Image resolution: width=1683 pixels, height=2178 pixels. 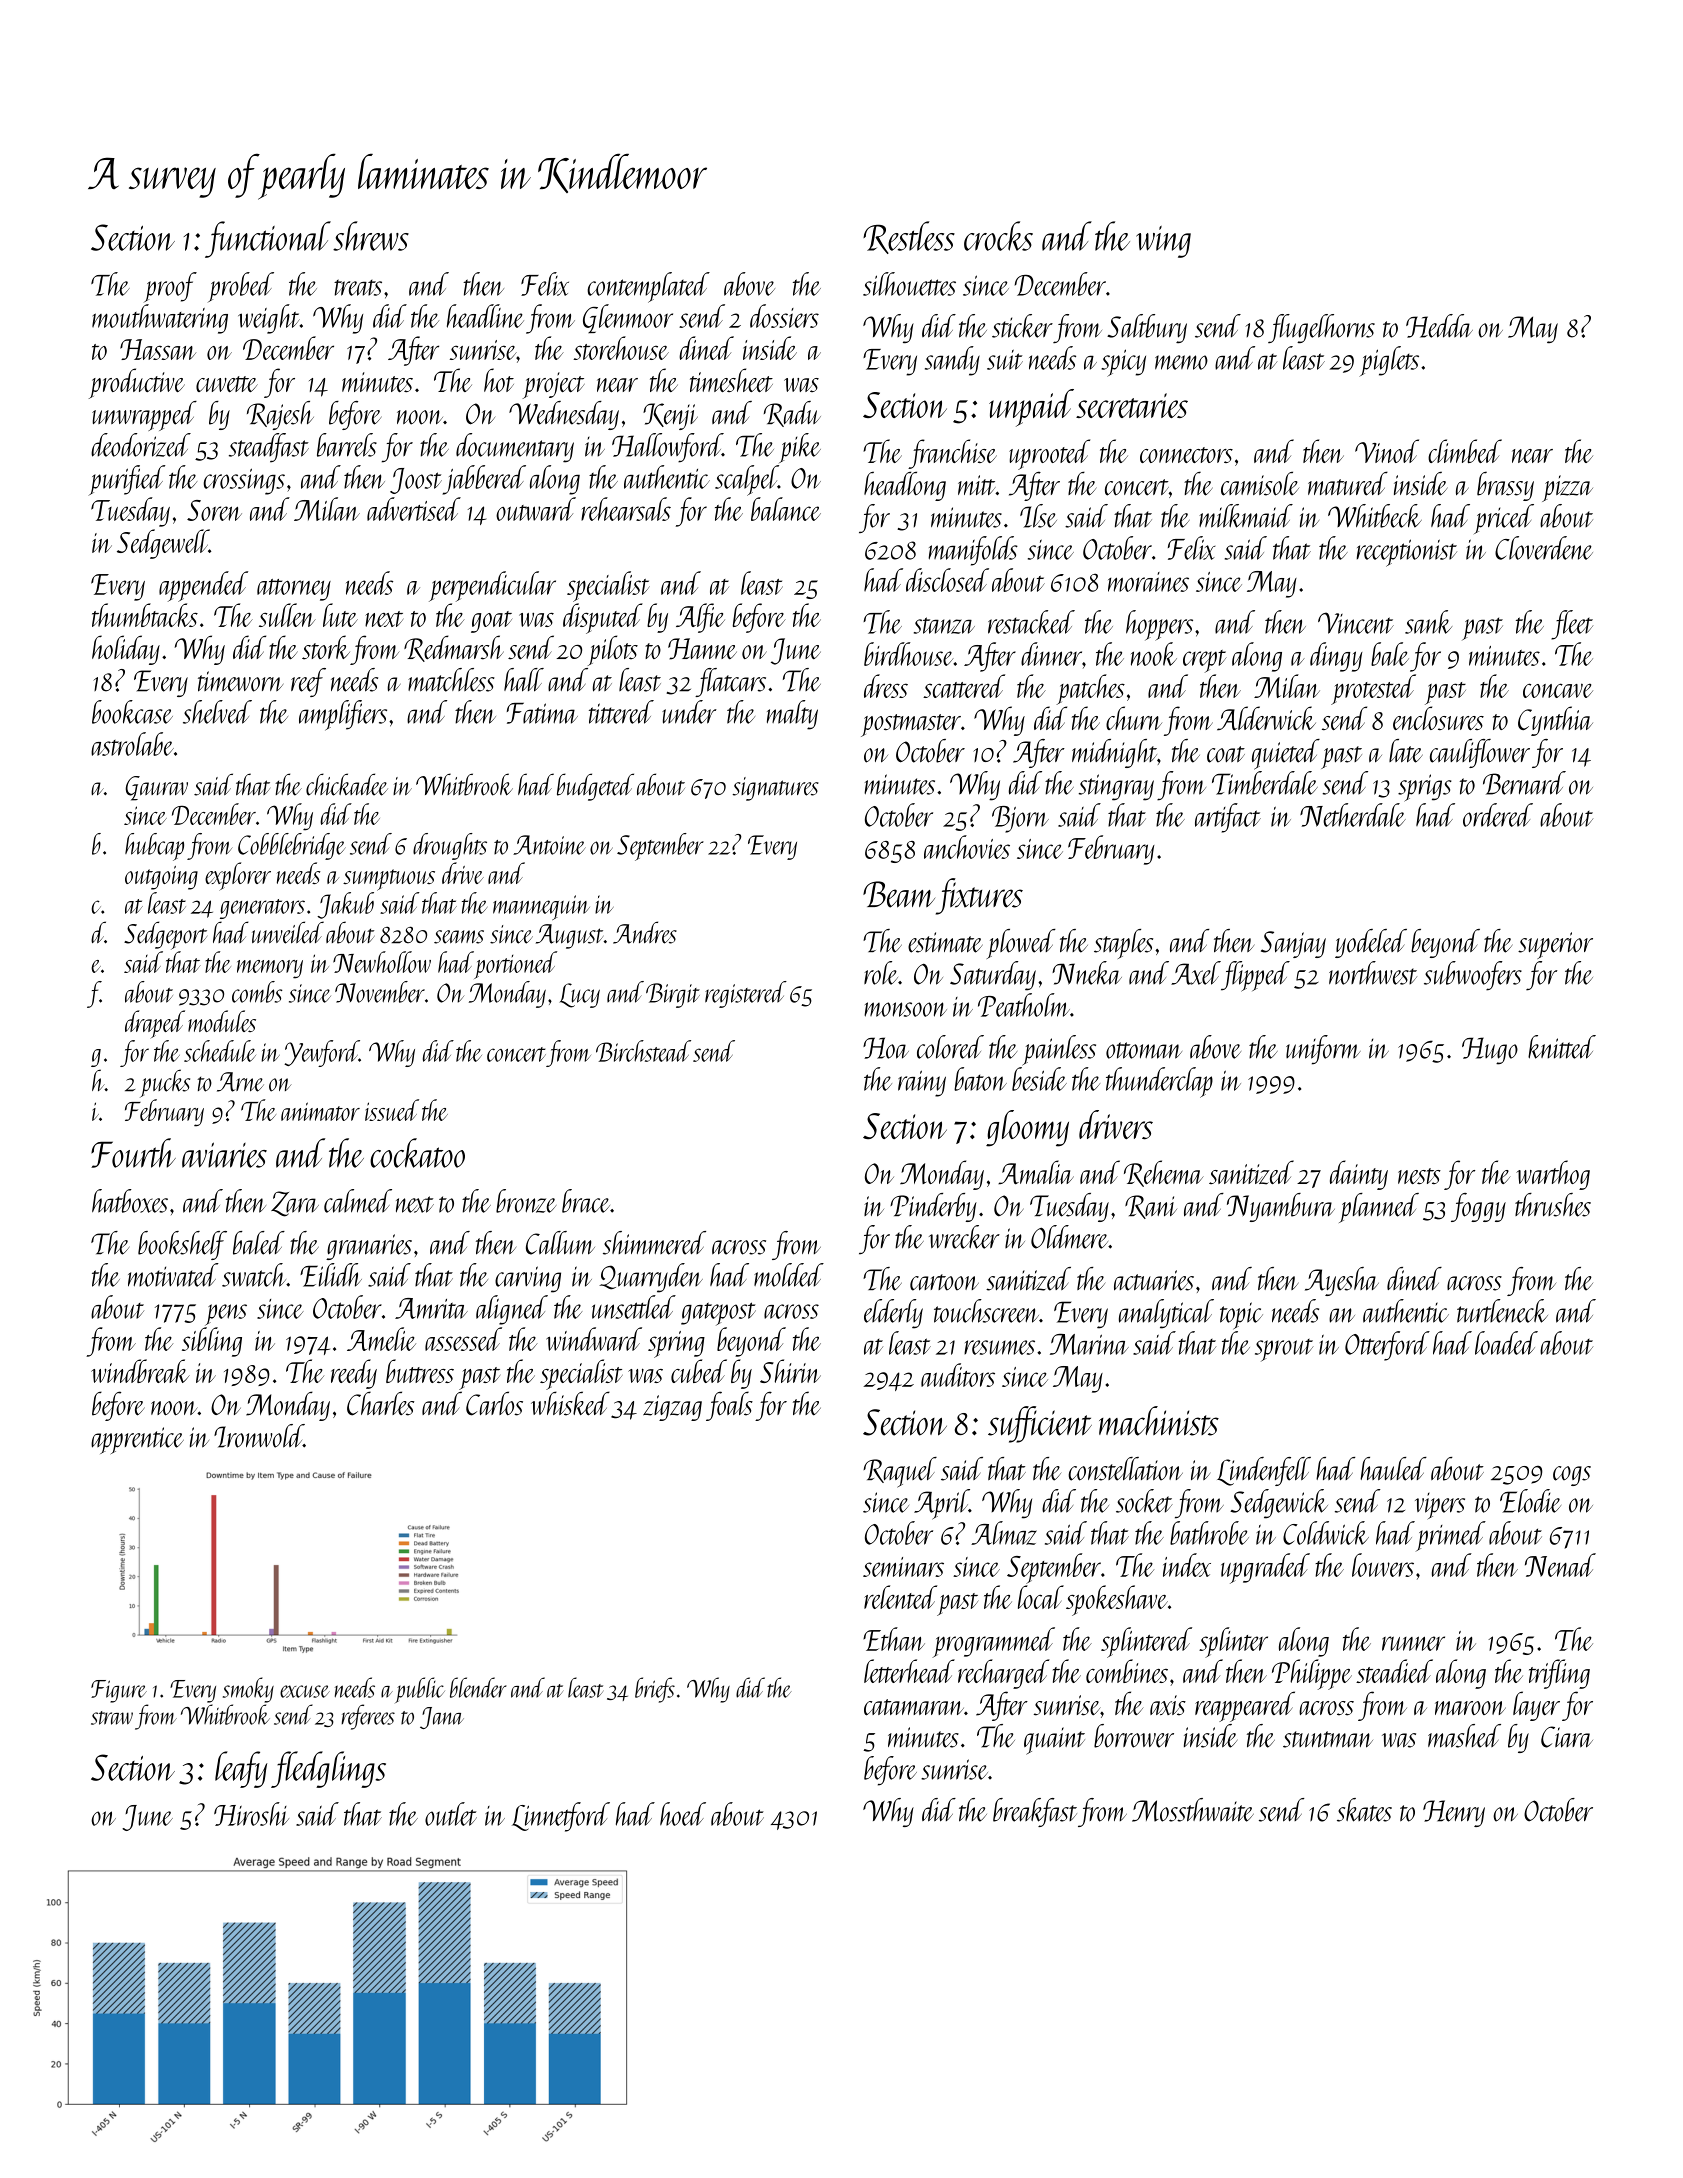 What do you see at coordinates (1284, 1350) in the screenshot?
I see `sprout` at bounding box center [1284, 1350].
